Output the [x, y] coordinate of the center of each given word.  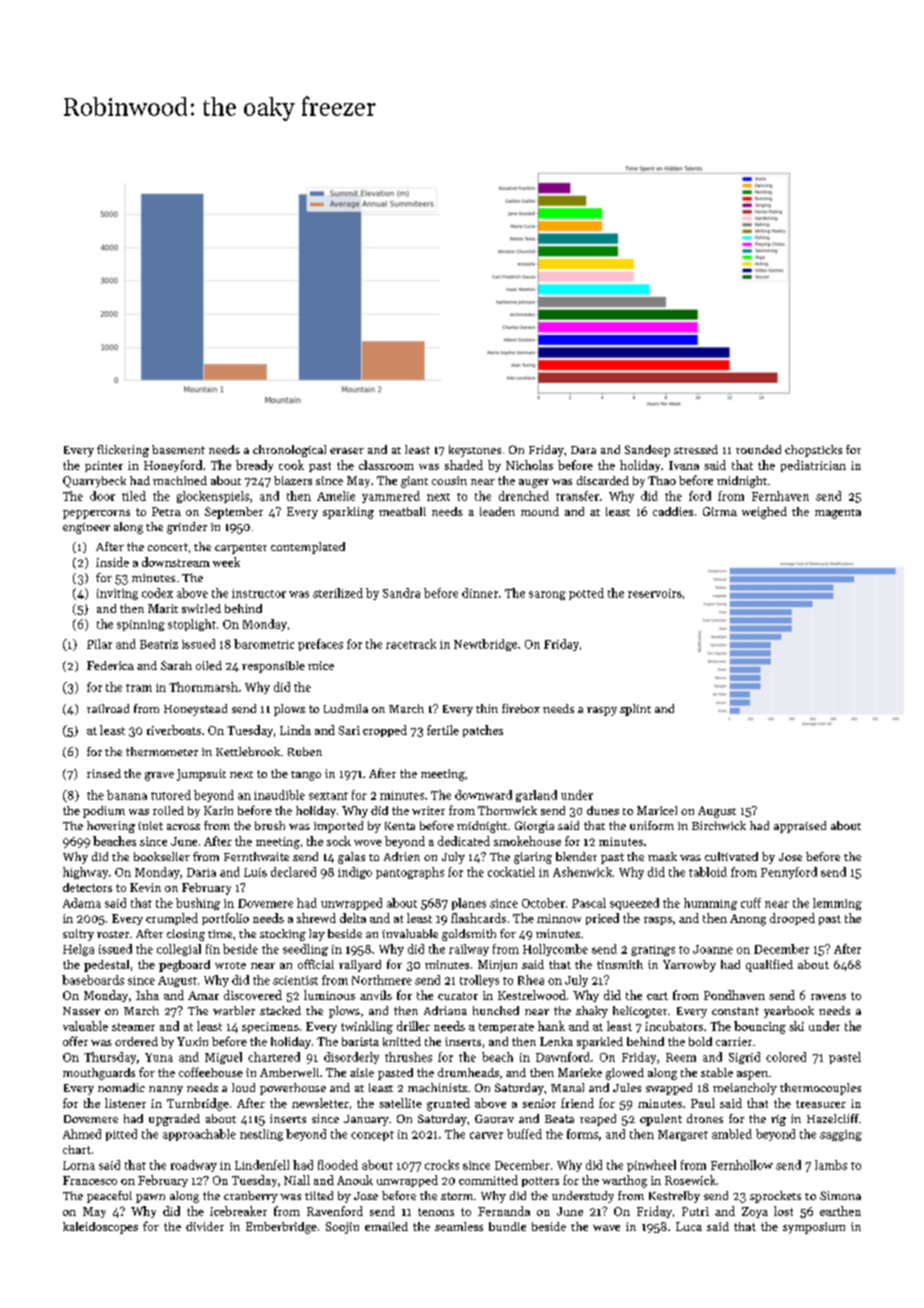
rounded [758, 449]
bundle [507, 1226]
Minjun [497, 966]
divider [205, 1226]
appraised [800, 827]
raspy [602, 711]
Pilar [99, 644]
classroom [386, 465]
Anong [748, 920]
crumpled [172, 919]
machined [180, 480]
